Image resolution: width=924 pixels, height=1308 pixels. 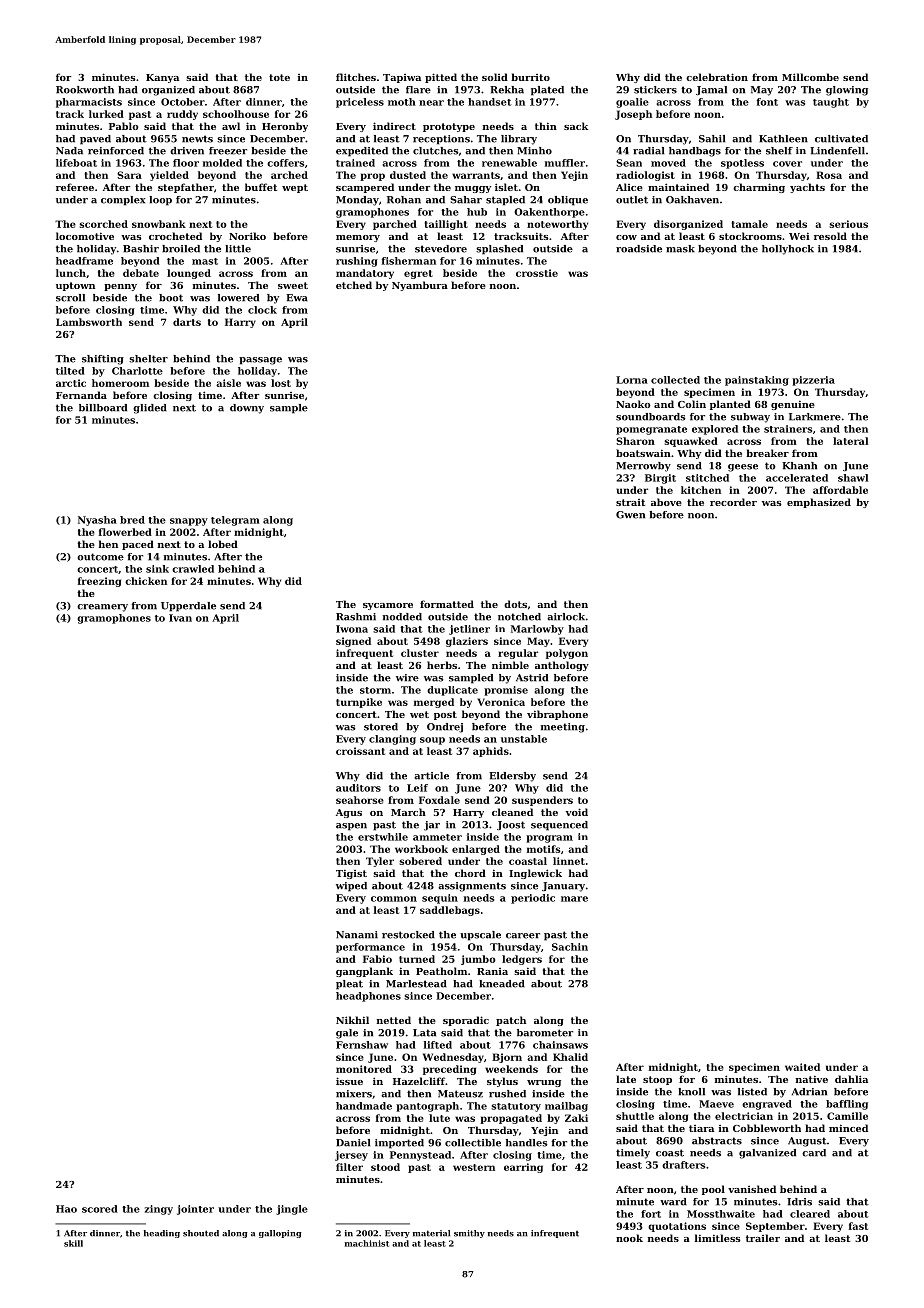 What do you see at coordinates (715, 430) in the screenshot?
I see `explored` at bounding box center [715, 430].
